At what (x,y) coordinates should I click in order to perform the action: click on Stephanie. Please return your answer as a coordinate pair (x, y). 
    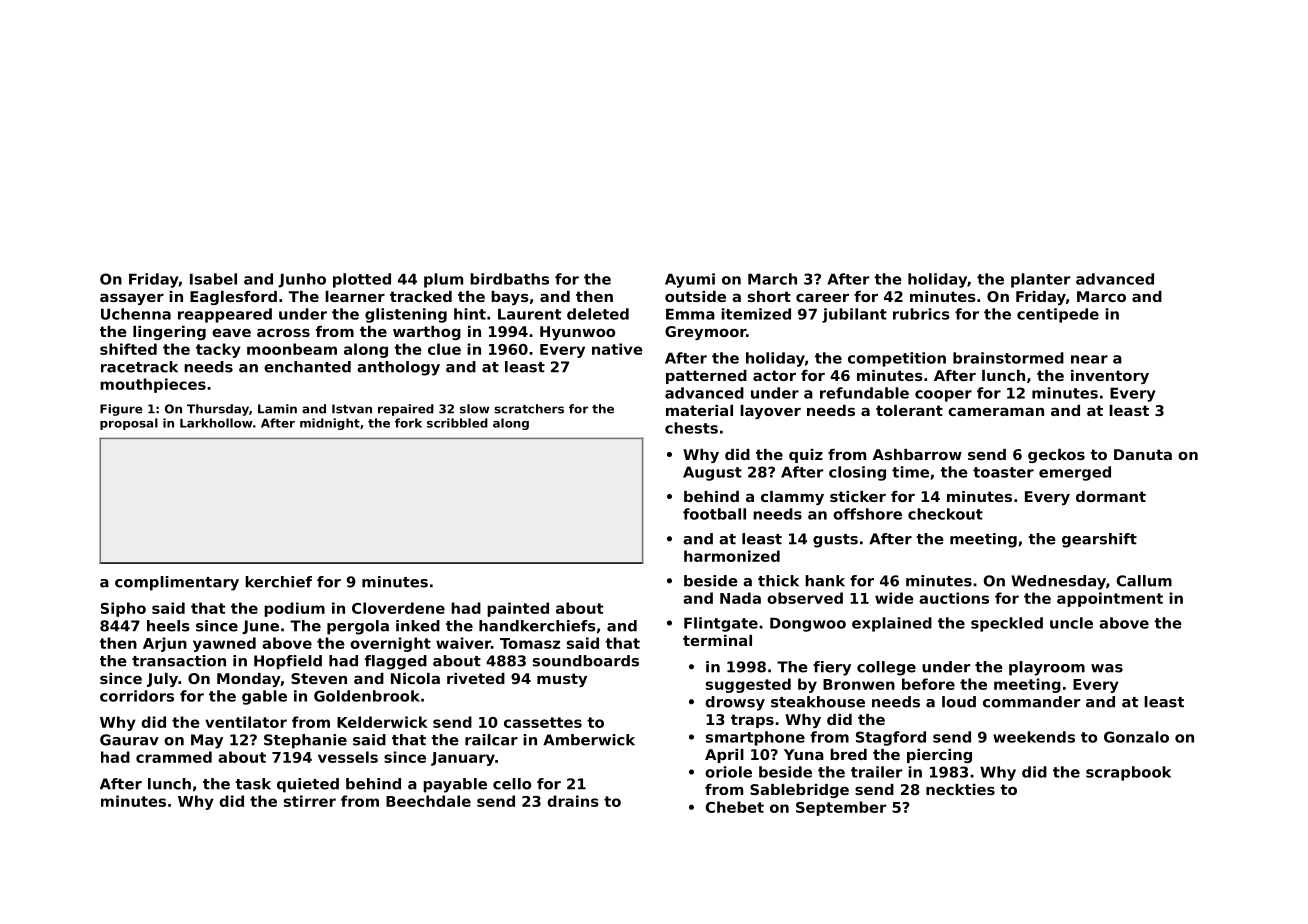
    Looking at the image, I should click on (305, 741).
